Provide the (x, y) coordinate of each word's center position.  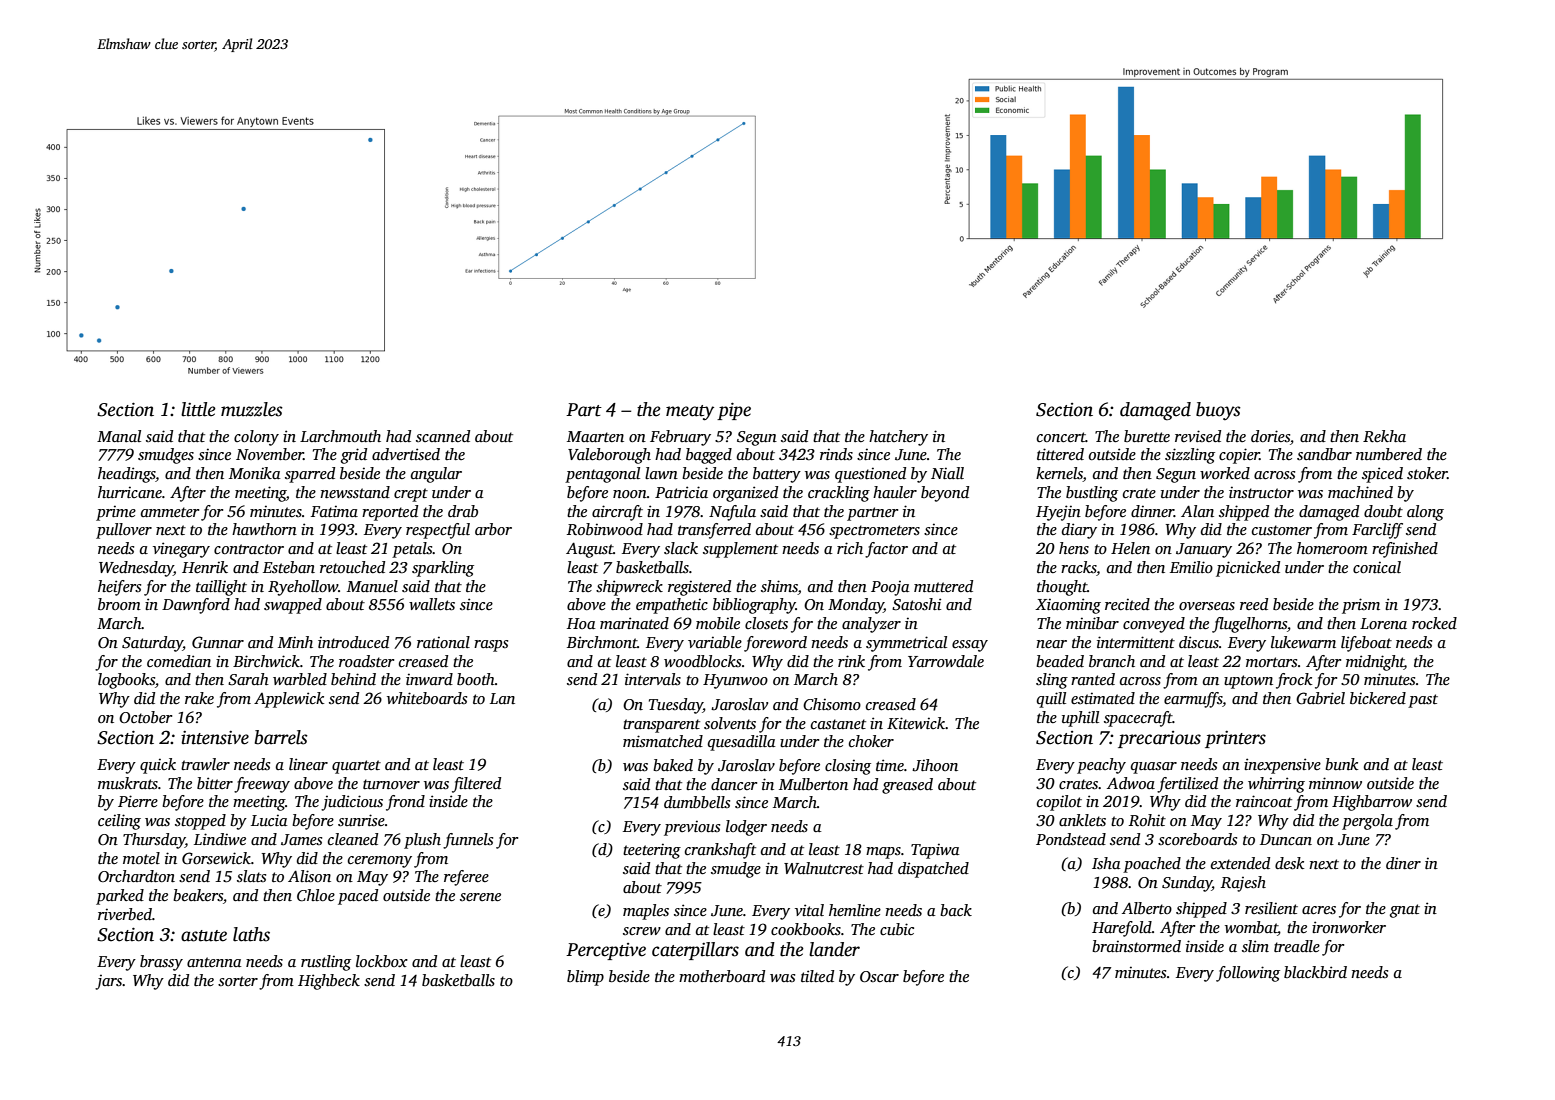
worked (1225, 473)
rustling (326, 963)
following (1248, 974)
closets (766, 623)
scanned (443, 436)
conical (1377, 567)
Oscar (879, 976)
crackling (839, 494)
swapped (293, 606)
